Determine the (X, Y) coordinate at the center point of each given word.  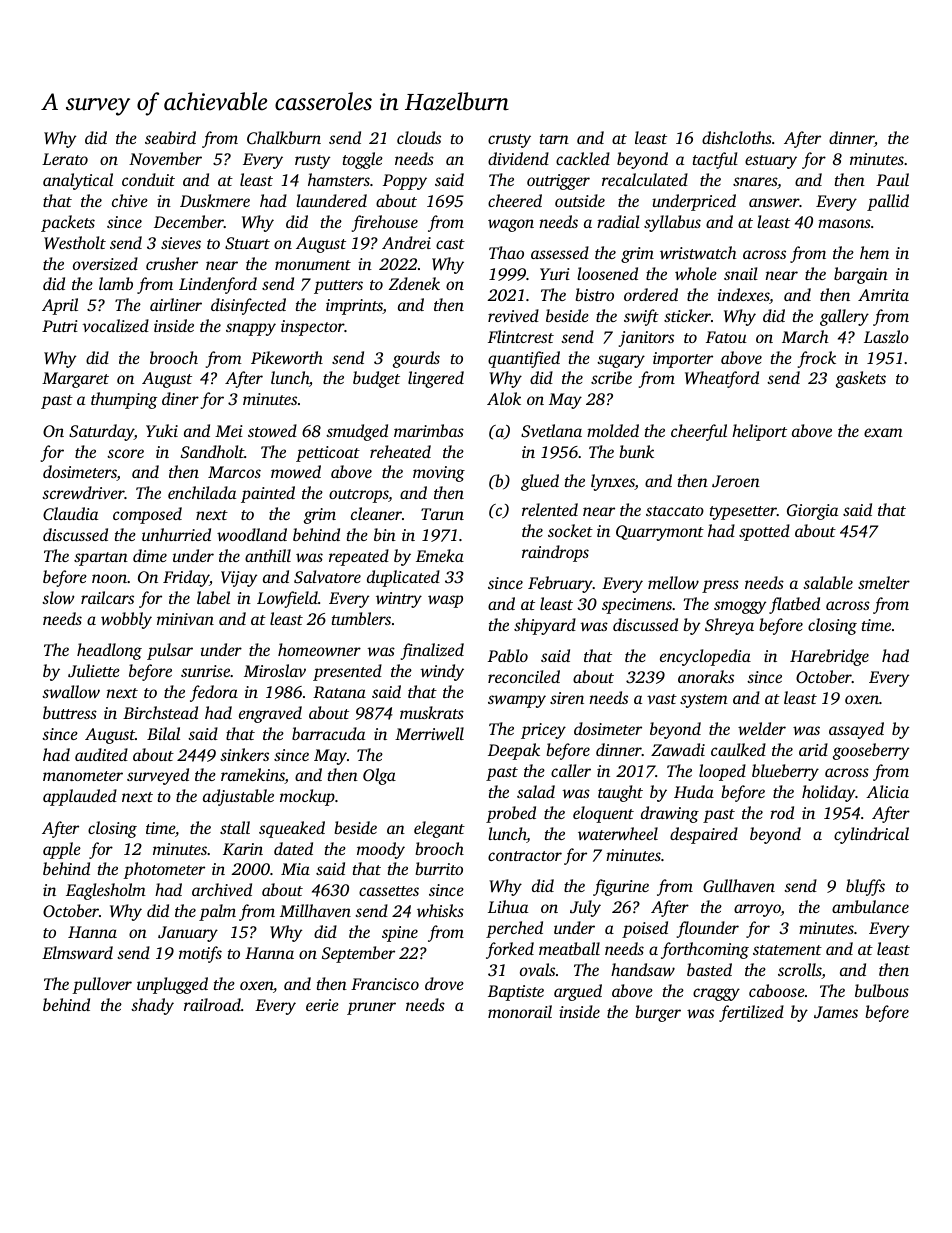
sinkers (244, 754)
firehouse (385, 223)
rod (782, 812)
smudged (357, 432)
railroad (212, 1004)
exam (883, 432)
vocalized (115, 325)
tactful (715, 160)
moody (381, 850)
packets (68, 223)
